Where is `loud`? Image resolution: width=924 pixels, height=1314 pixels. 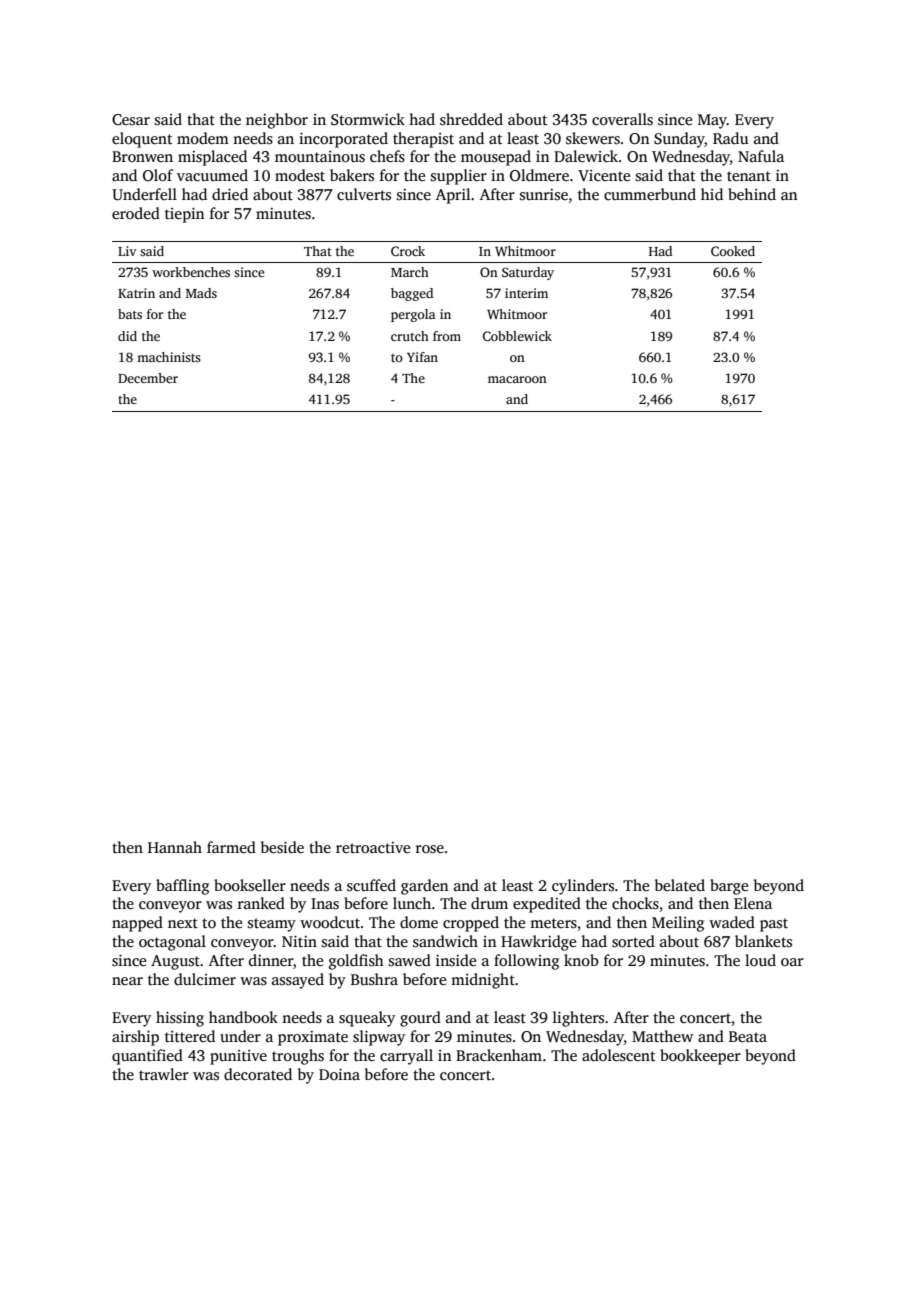
loud is located at coordinates (760, 960).
